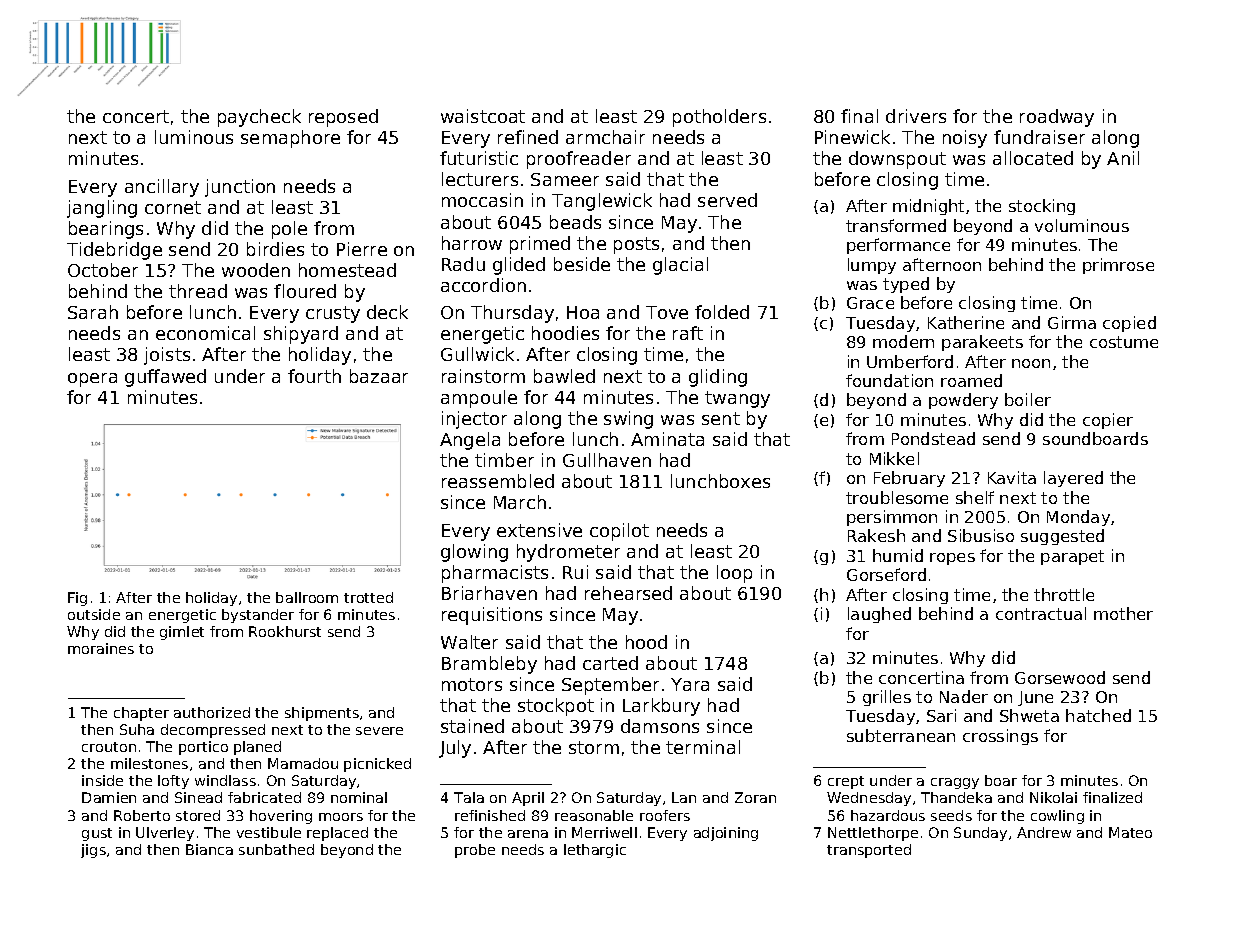 This screenshot has width=1233, height=952. What do you see at coordinates (636, 245) in the screenshot?
I see `posts` at bounding box center [636, 245].
